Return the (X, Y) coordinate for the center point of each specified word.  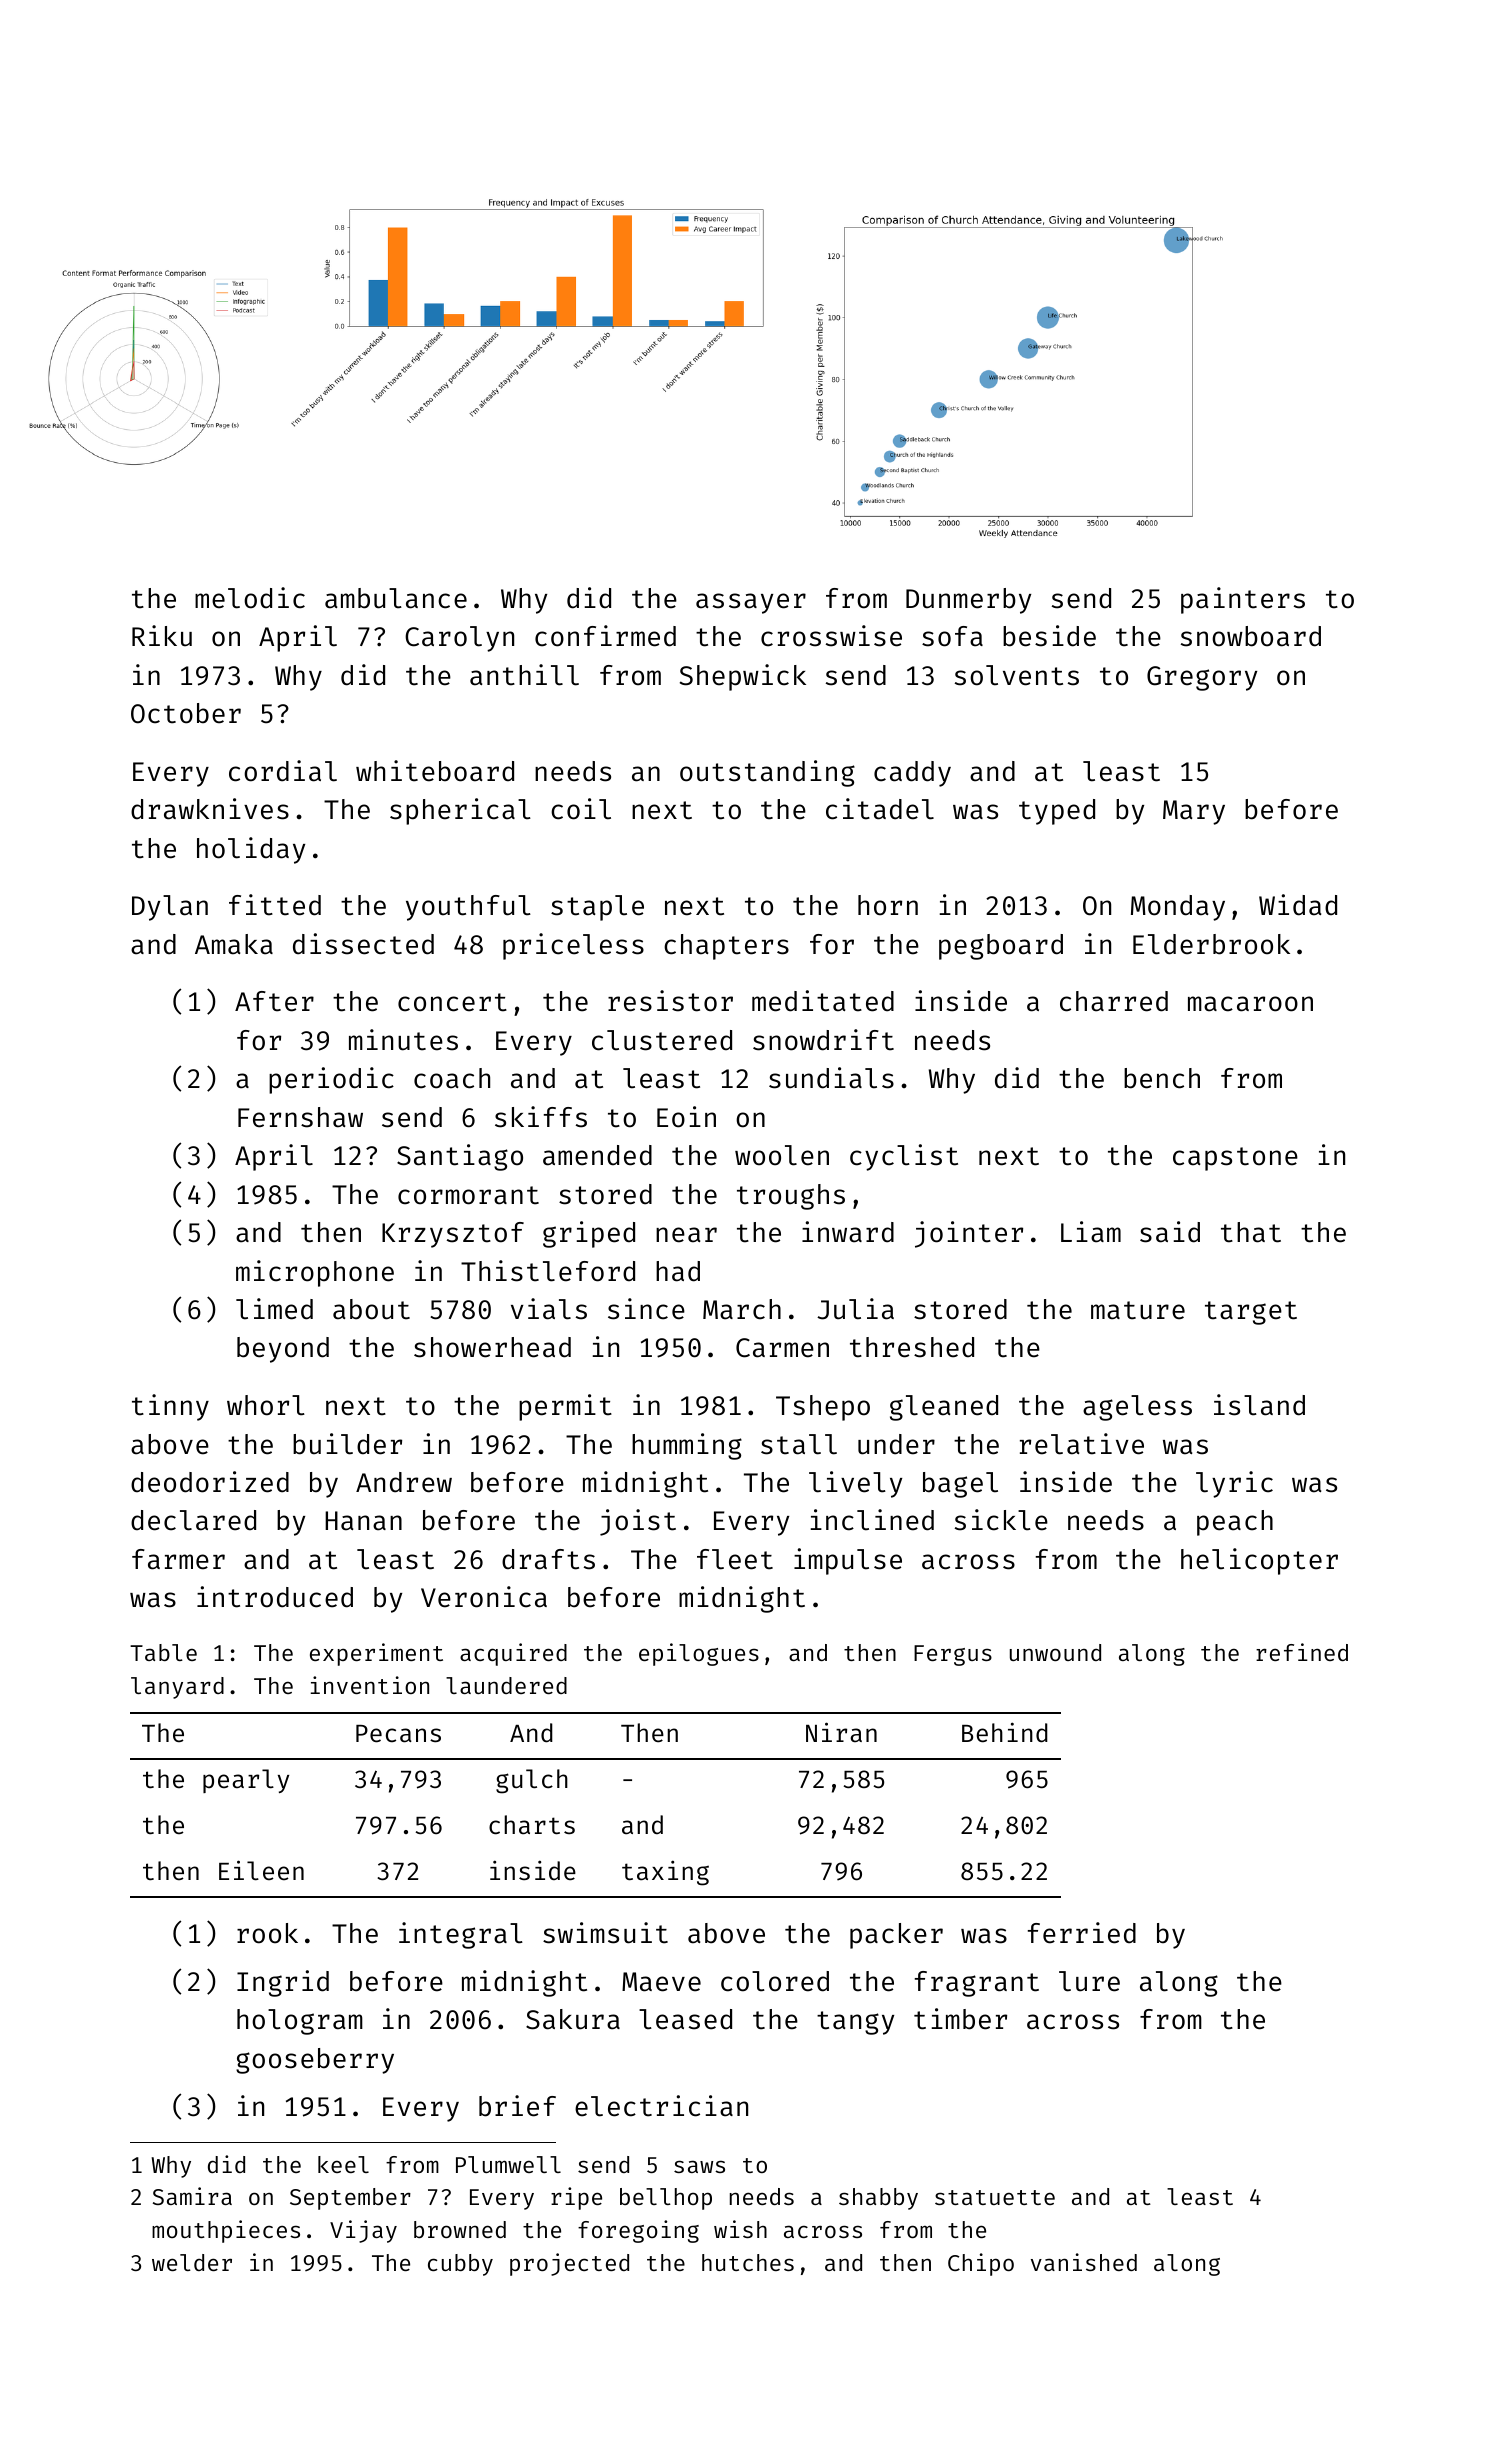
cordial (283, 771)
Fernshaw (300, 1117)
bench (1162, 1078)
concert (452, 1002)
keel (343, 2164)
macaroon (1250, 1004)
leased (685, 2019)
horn (888, 905)
